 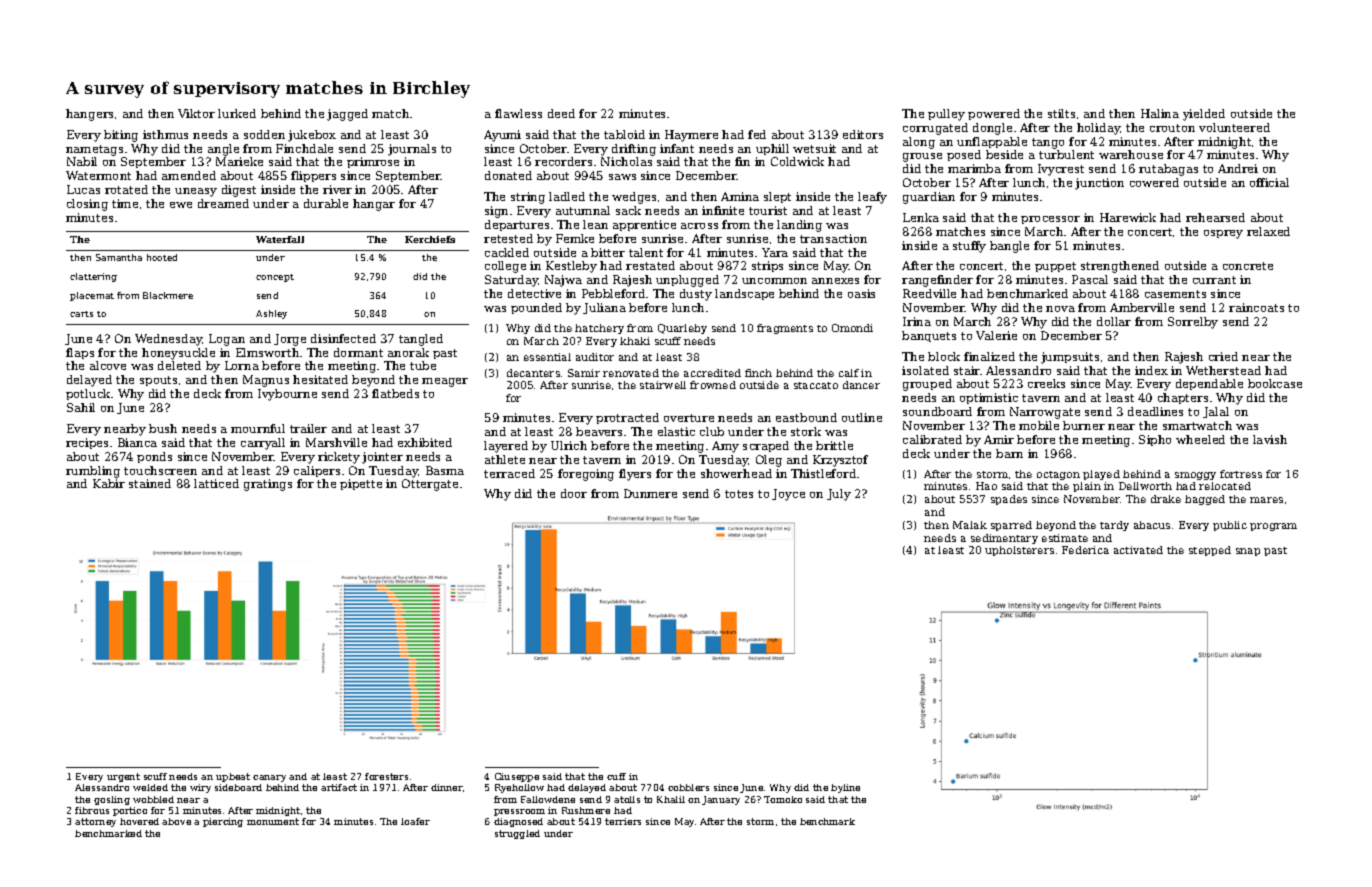 I want to click on relocated, so click(x=1225, y=486).
